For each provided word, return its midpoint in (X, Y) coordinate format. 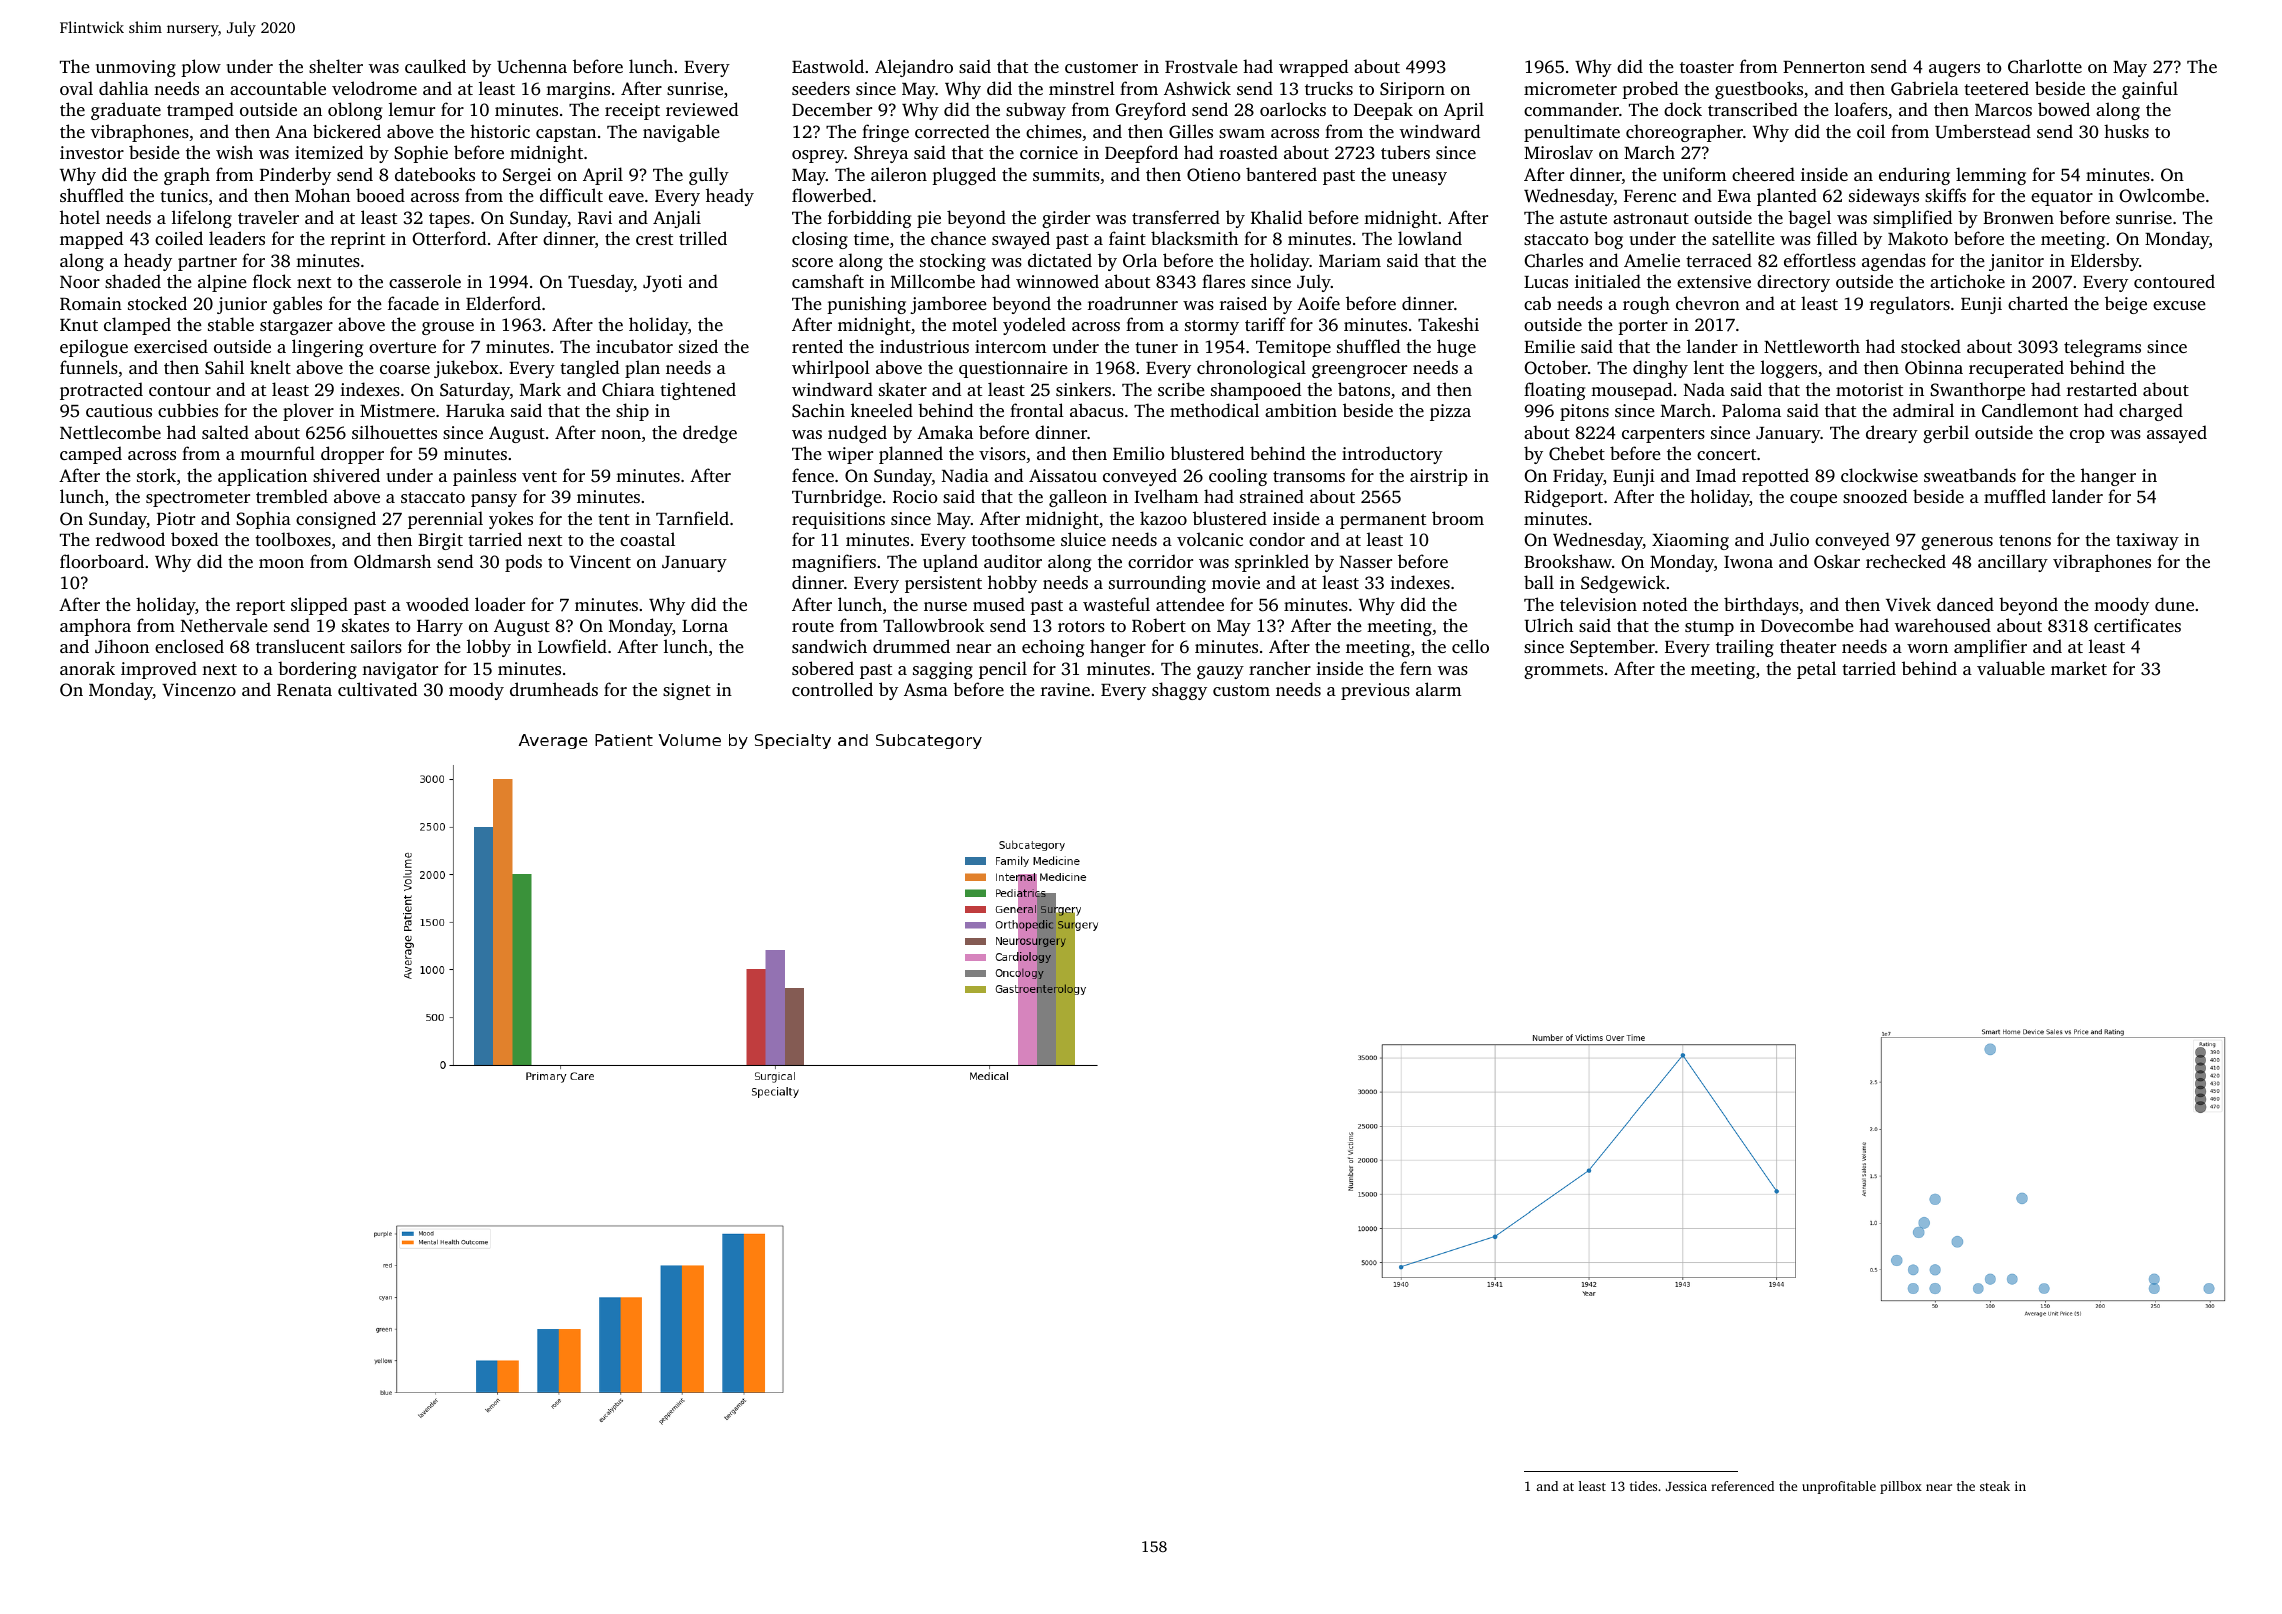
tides (1643, 1486)
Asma (926, 689)
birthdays (1761, 606)
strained (1272, 496)
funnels (89, 367)
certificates (2137, 625)
